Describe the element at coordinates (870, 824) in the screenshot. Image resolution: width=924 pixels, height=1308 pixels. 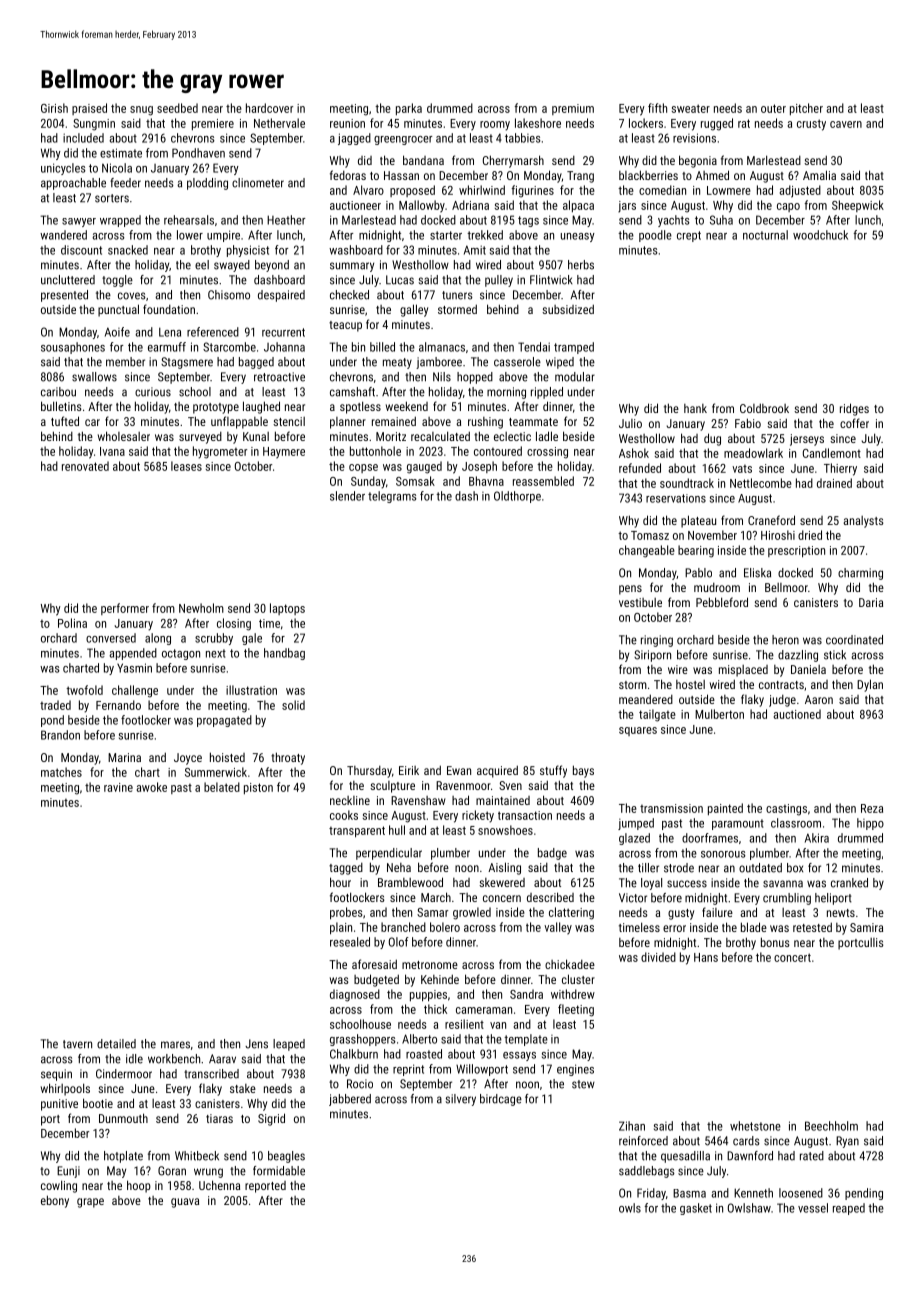
I see `hippo` at that location.
